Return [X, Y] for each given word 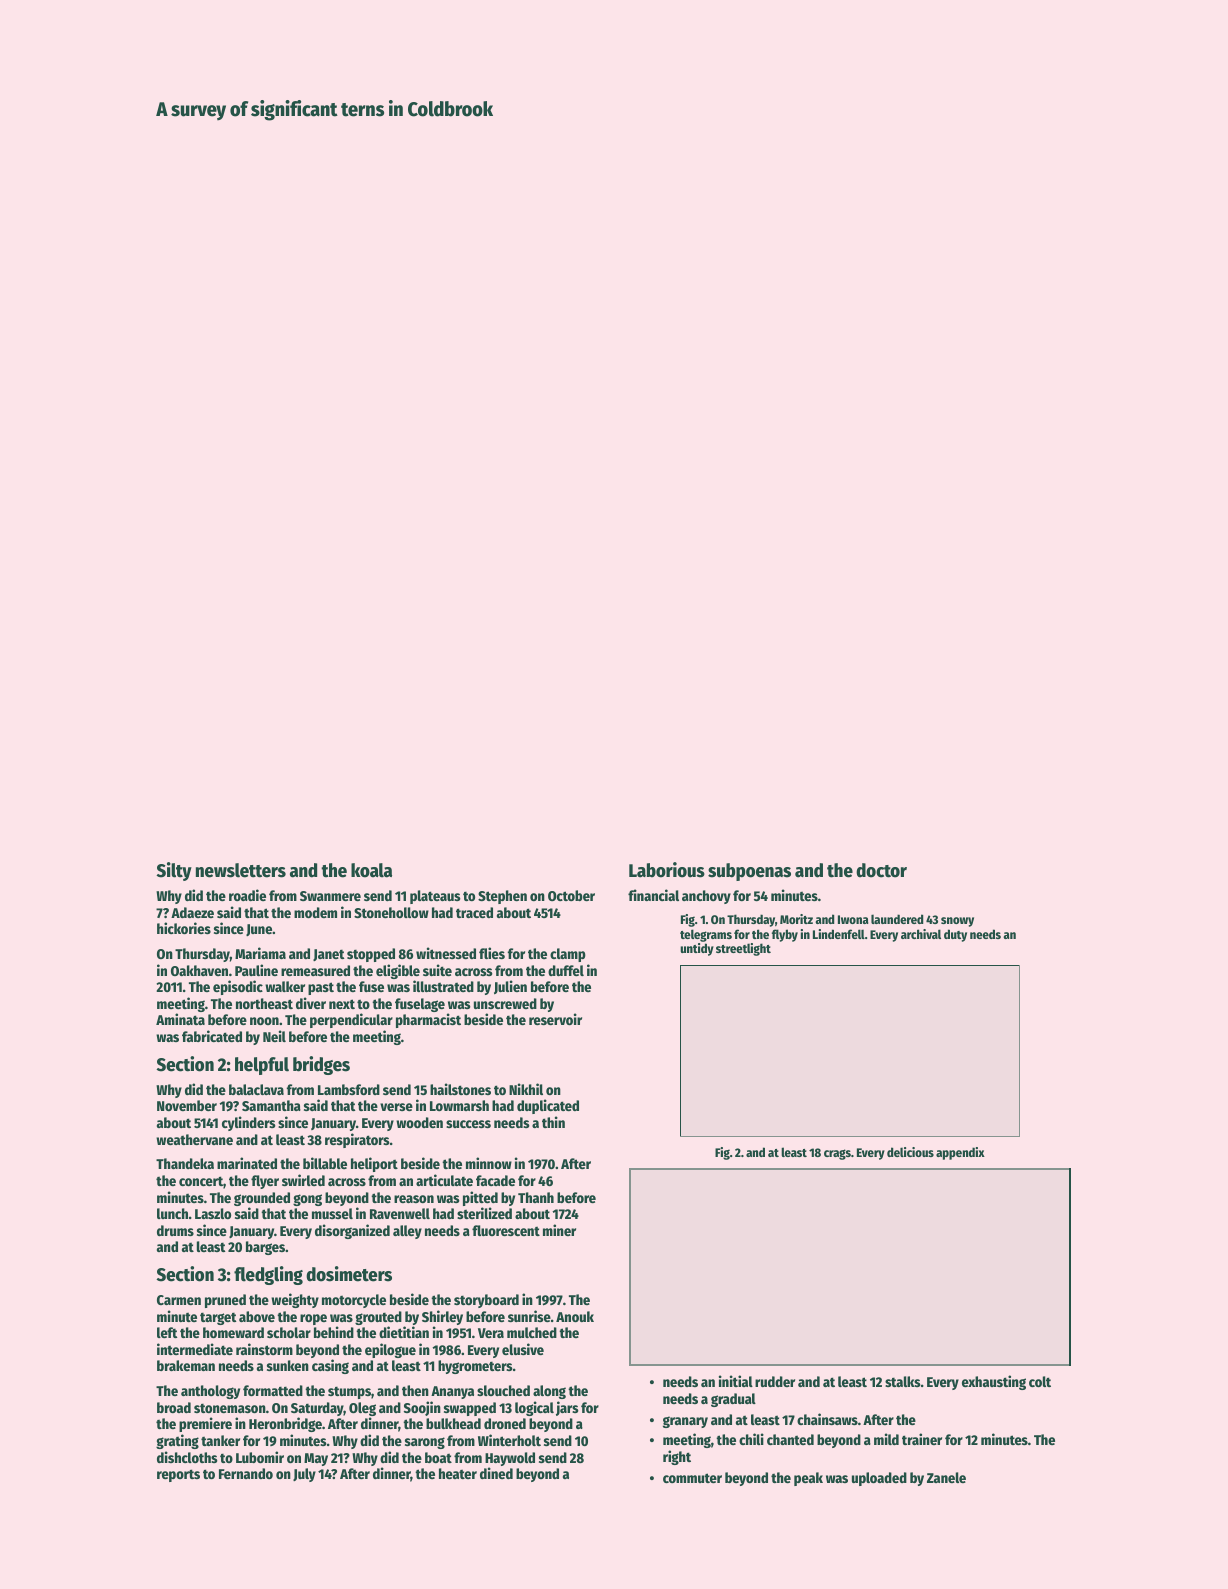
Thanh [536, 1197]
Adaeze [192, 912]
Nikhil [526, 1089]
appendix [960, 1153]
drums [175, 1230]
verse [396, 1107]
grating [177, 1441]
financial [653, 895]
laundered [897, 919]
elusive [523, 1349]
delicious [910, 1152]
